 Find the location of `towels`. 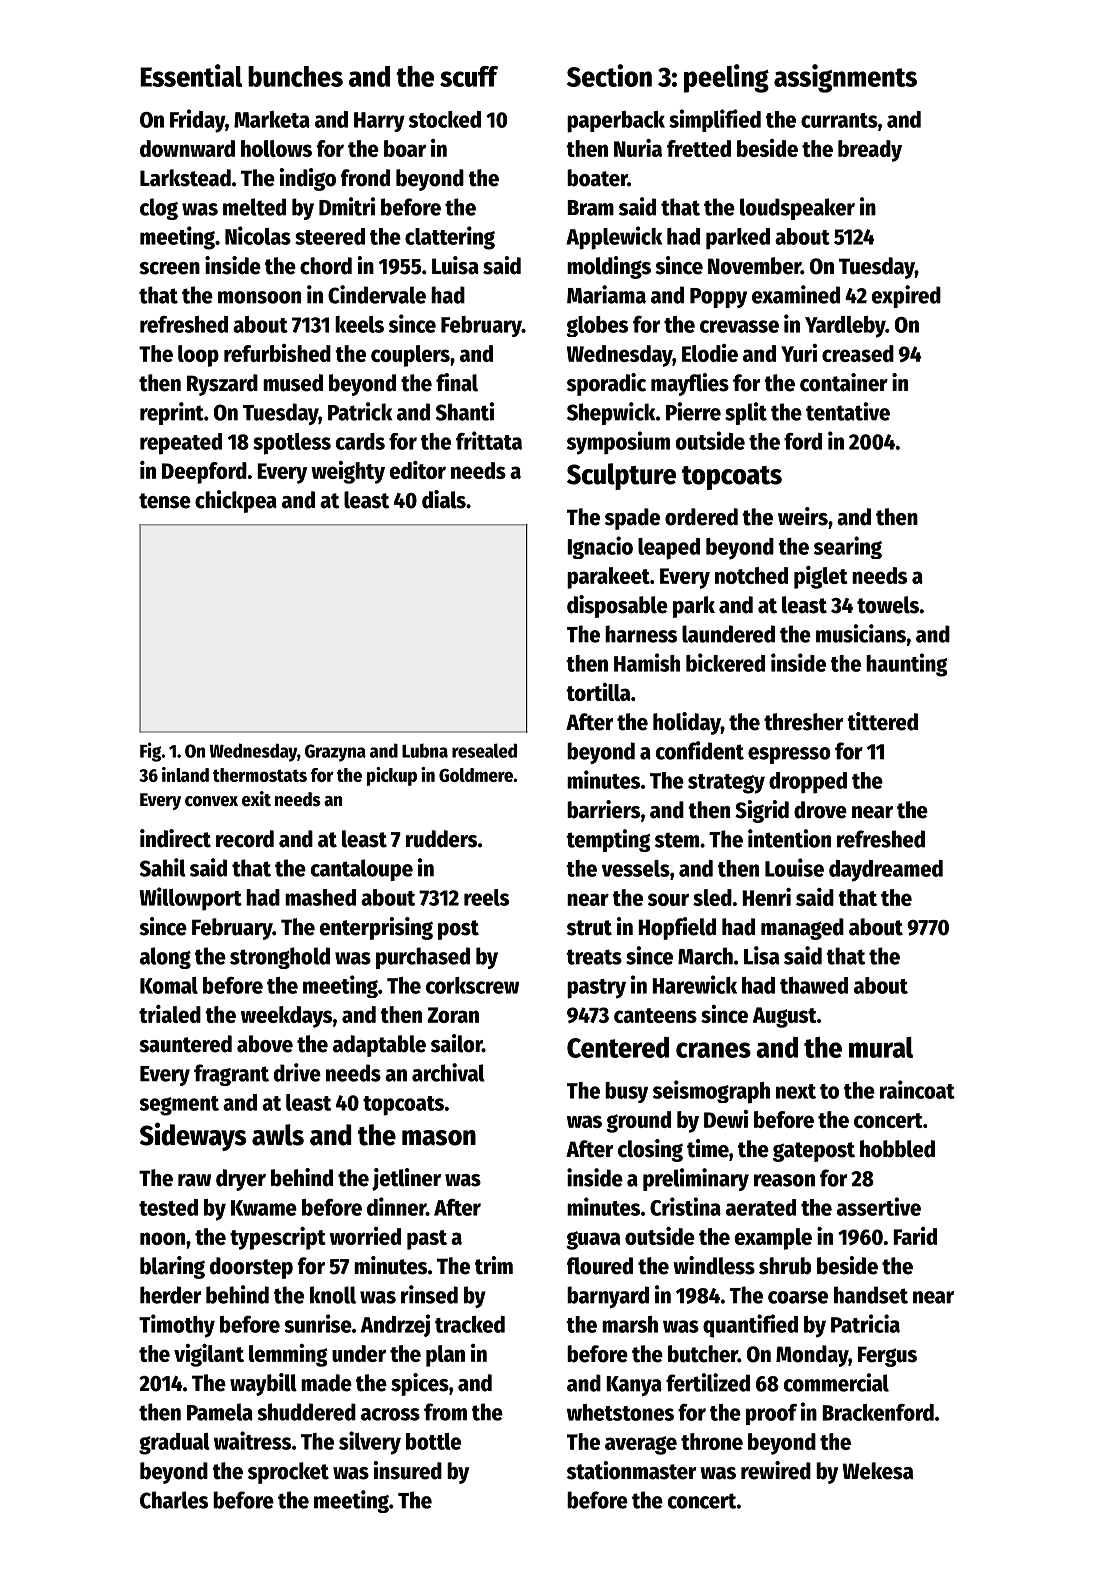

towels is located at coordinates (888, 605).
